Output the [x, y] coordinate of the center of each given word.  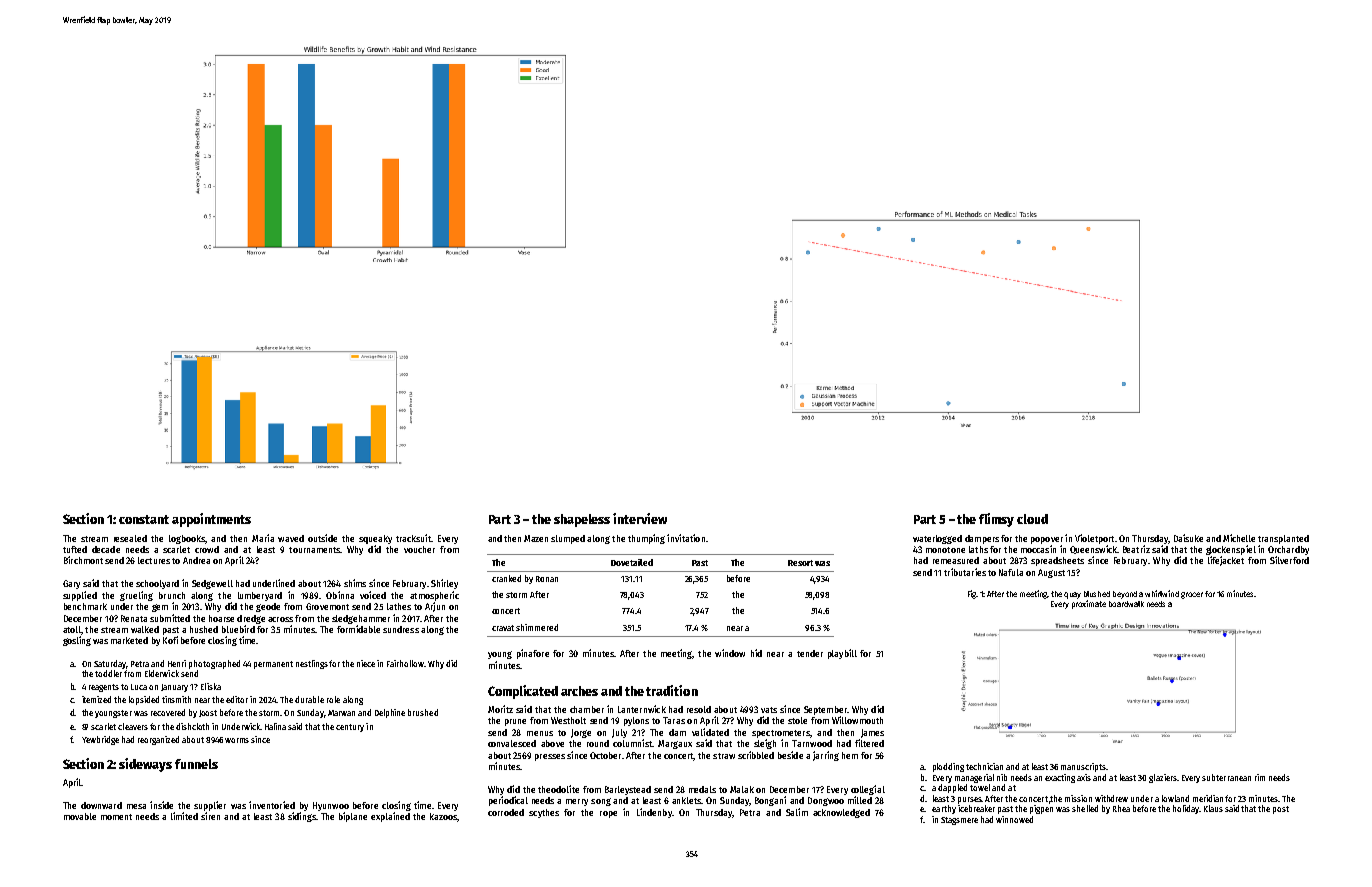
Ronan [547, 579]
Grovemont [327, 606]
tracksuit [413, 538]
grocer [1192, 595]
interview [640, 518]
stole [797, 720]
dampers [982, 539]
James [872, 733]
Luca [139, 687]
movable [80, 816]
